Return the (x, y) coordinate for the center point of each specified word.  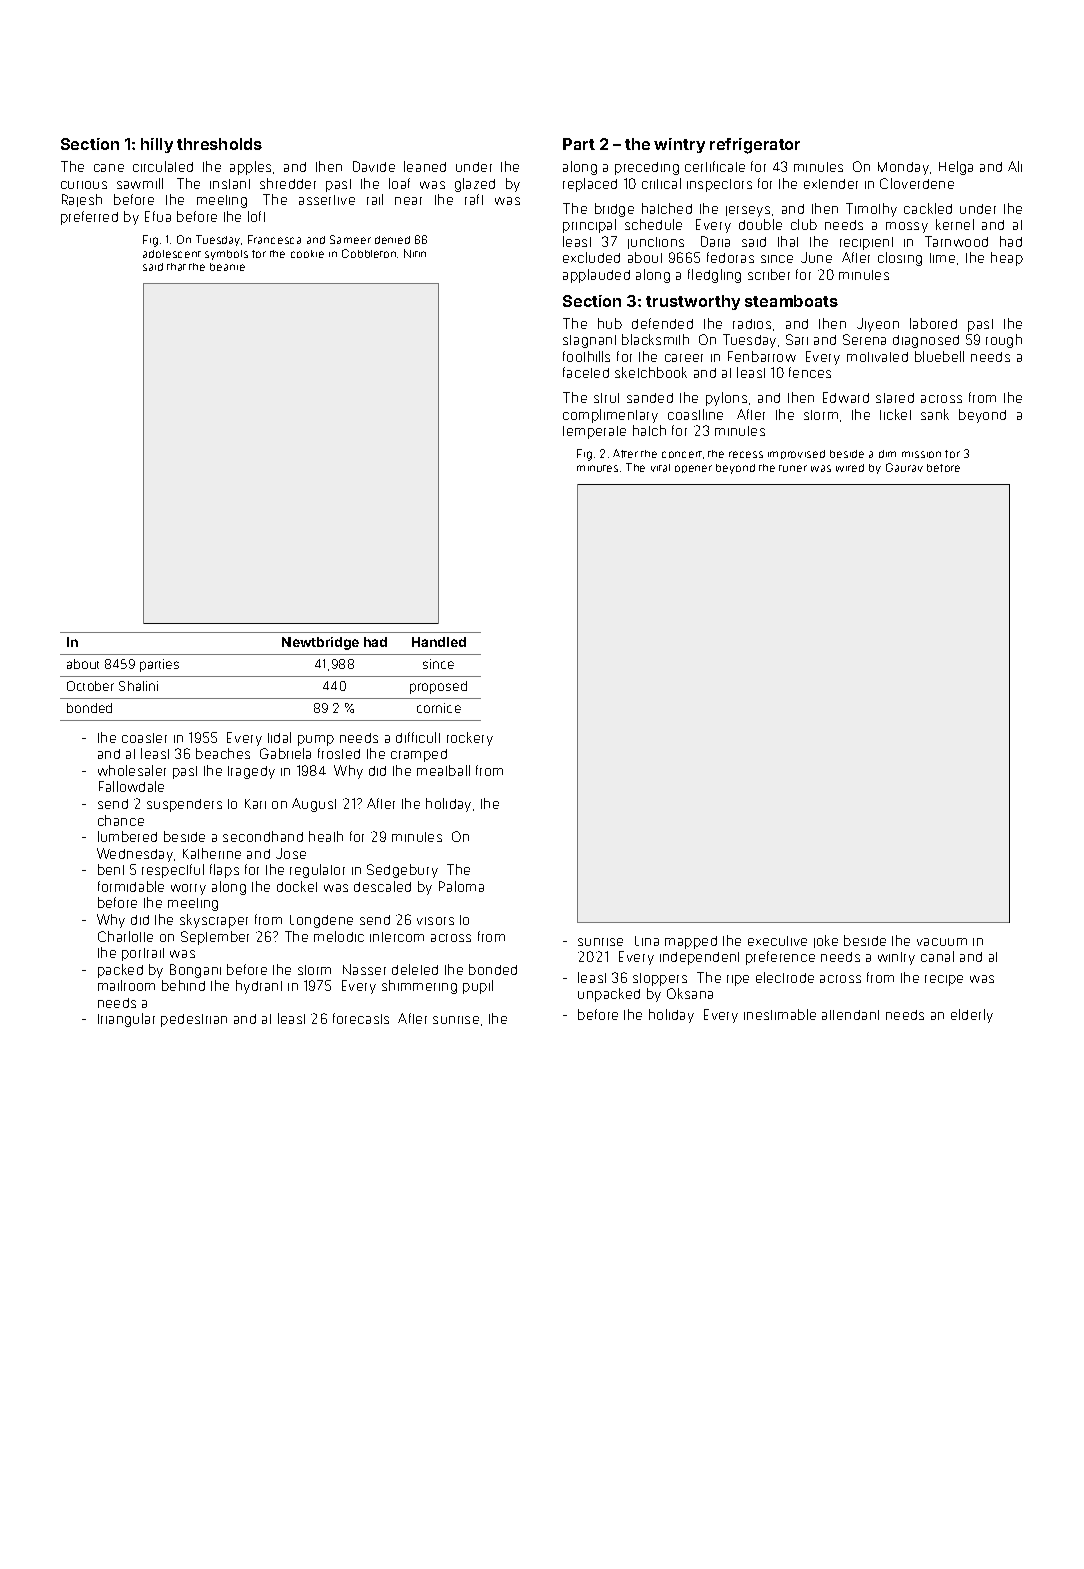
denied (392, 240)
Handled (439, 642)
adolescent (172, 254)
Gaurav (904, 467)
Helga (956, 168)
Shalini (138, 686)
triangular (126, 1020)
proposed (438, 687)
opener (693, 469)
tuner (793, 468)
